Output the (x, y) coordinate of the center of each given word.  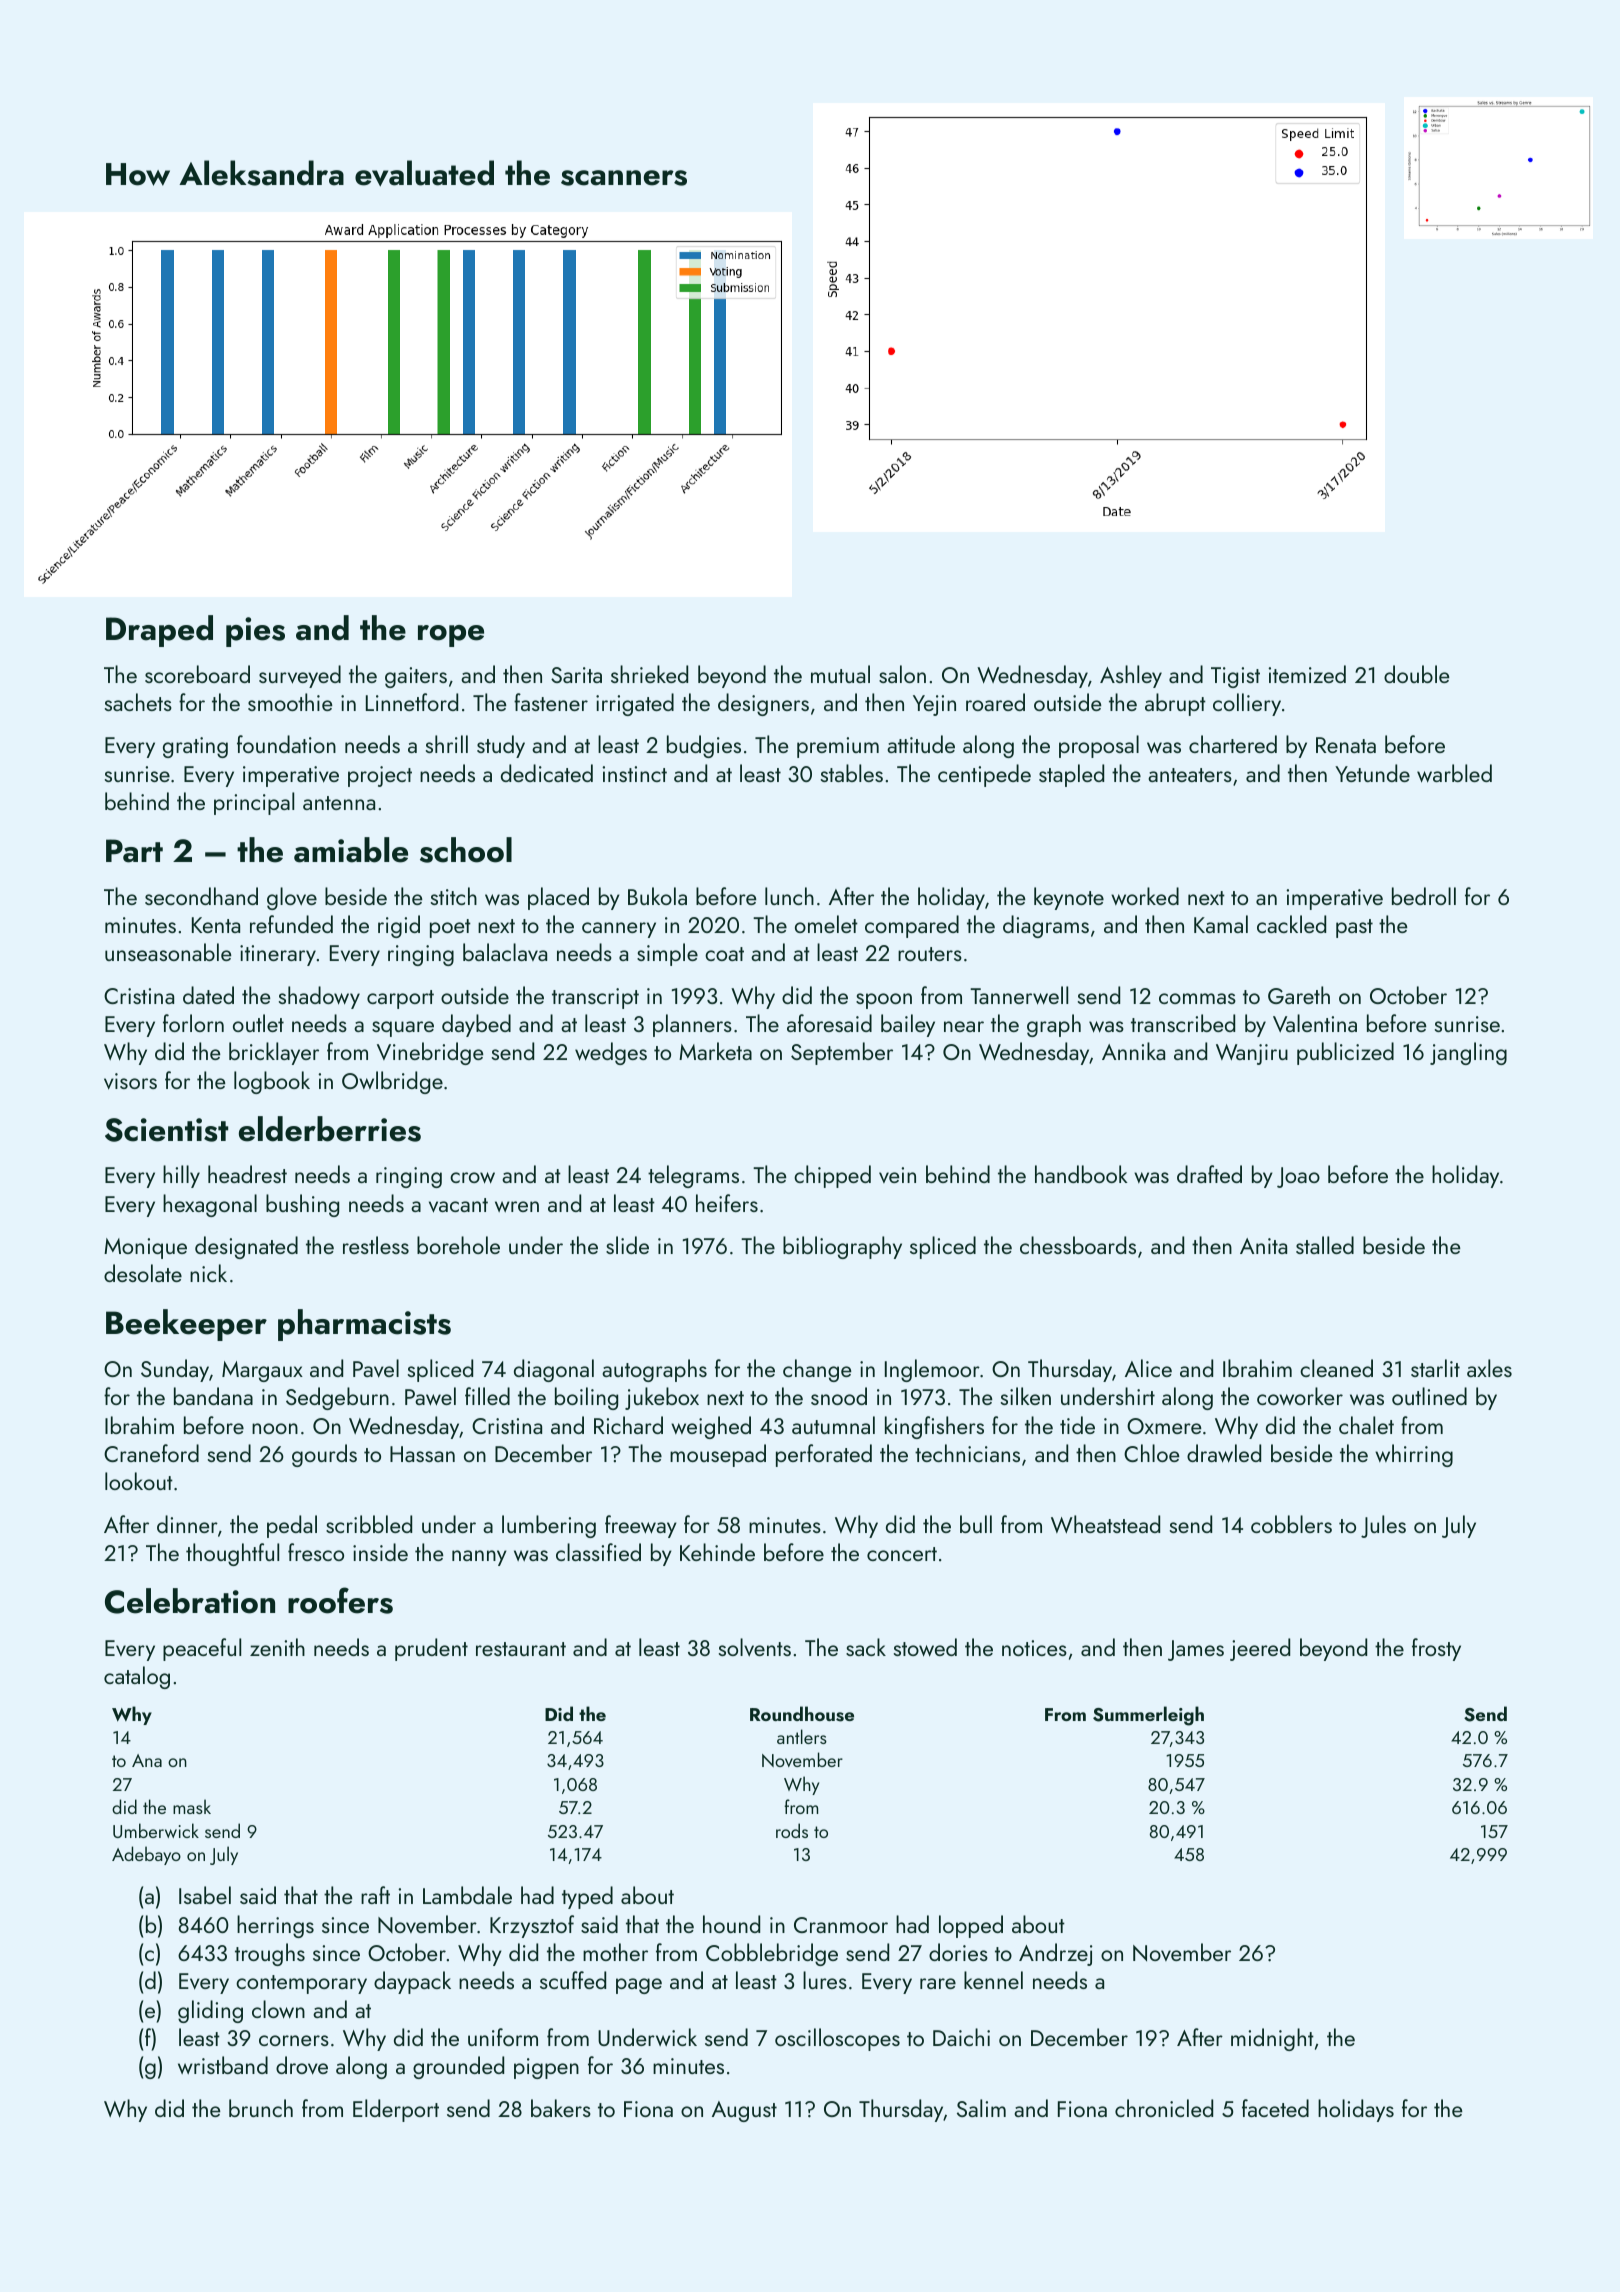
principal (254, 803)
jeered (1260, 1649)
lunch (789, 896)
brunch (261, 2108)
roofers (340, 1600)
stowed (925, 1647)
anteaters (1190, 775)
